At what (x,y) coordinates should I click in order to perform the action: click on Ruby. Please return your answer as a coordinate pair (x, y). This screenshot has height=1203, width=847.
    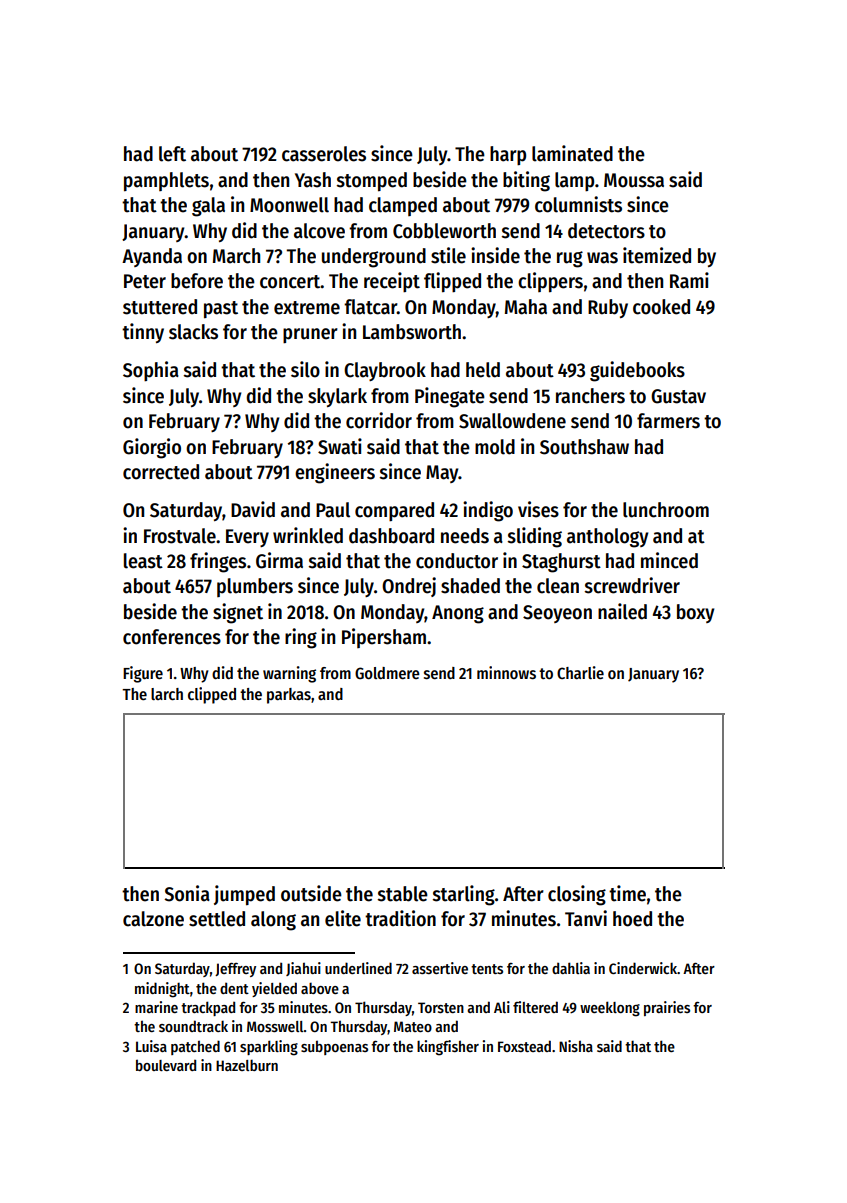
    Looking at the image, I should click on (608, 308).
